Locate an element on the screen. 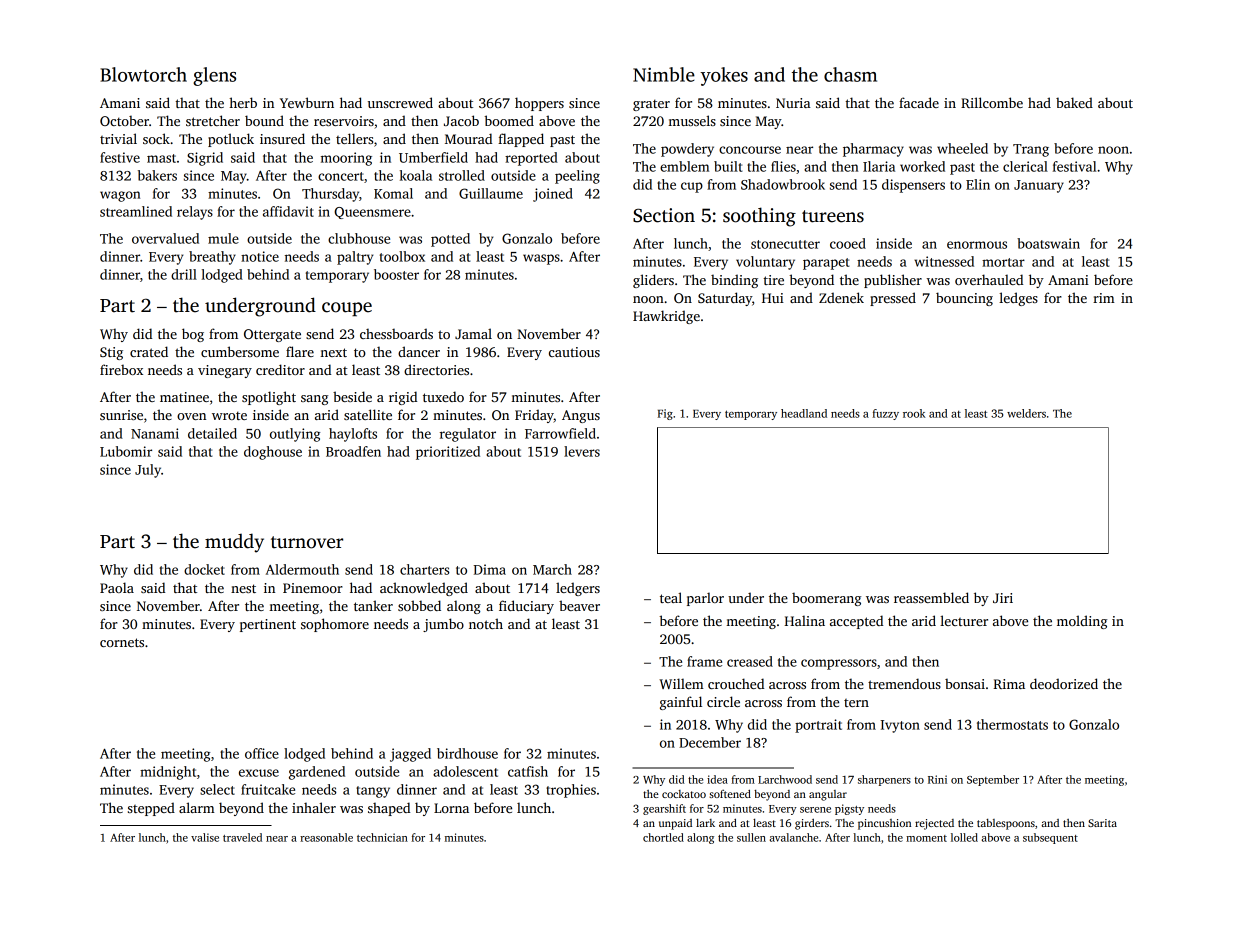 Image resolution: width=1233 pixels, height=952 pixels. Jacob is located at coordinates (461, 120).
